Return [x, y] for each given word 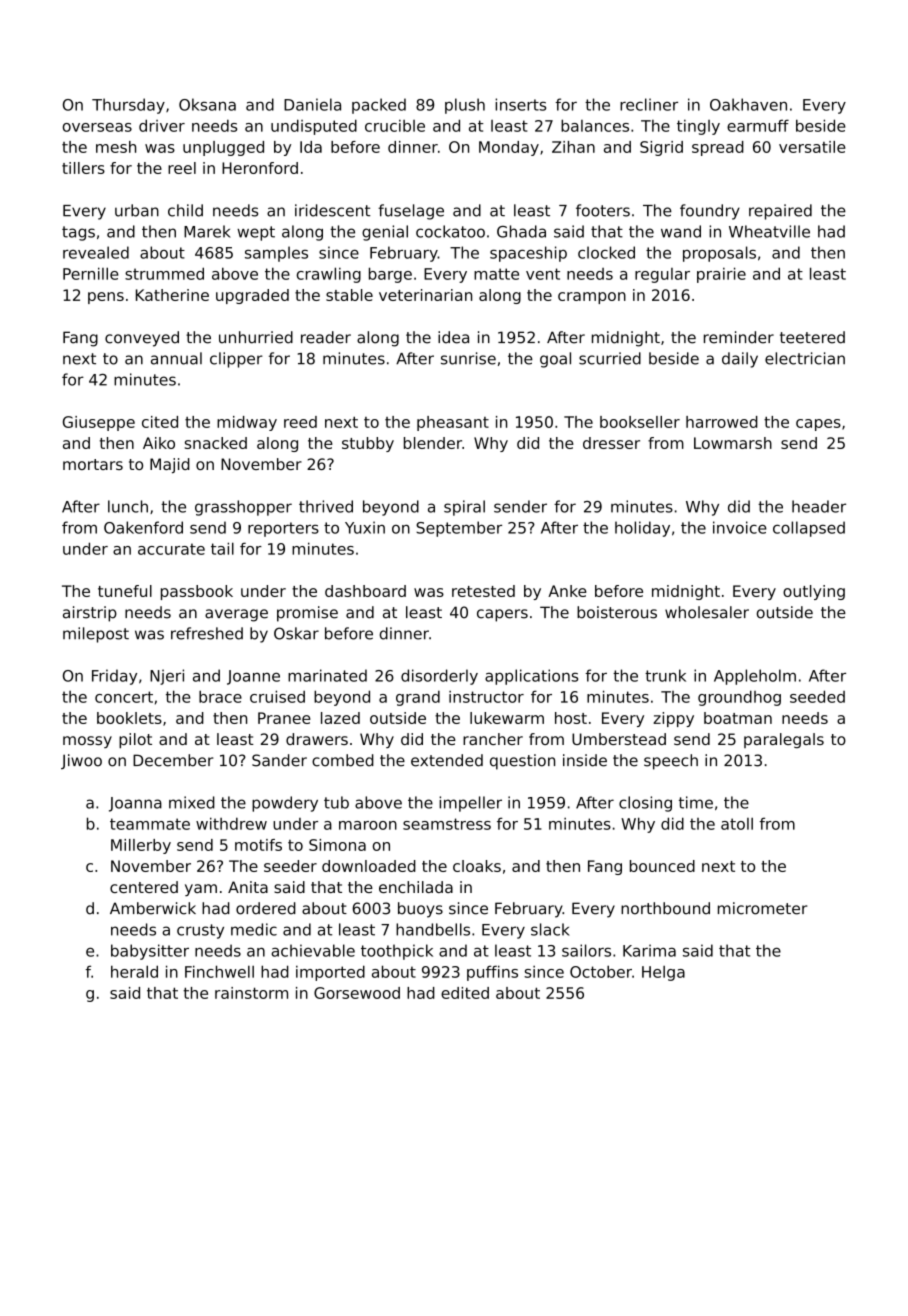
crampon [592, 298]
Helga [663, 973]
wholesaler [707, 612]
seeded [817, 696]
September [459, 529]
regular [662, 275]
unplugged [223, 148]
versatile [812, 147]
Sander [279, 760]
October [601, 971]
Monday [509, 148]
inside [585, 760]
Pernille [91, 273]
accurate [171, 549]
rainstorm [251, 993]
